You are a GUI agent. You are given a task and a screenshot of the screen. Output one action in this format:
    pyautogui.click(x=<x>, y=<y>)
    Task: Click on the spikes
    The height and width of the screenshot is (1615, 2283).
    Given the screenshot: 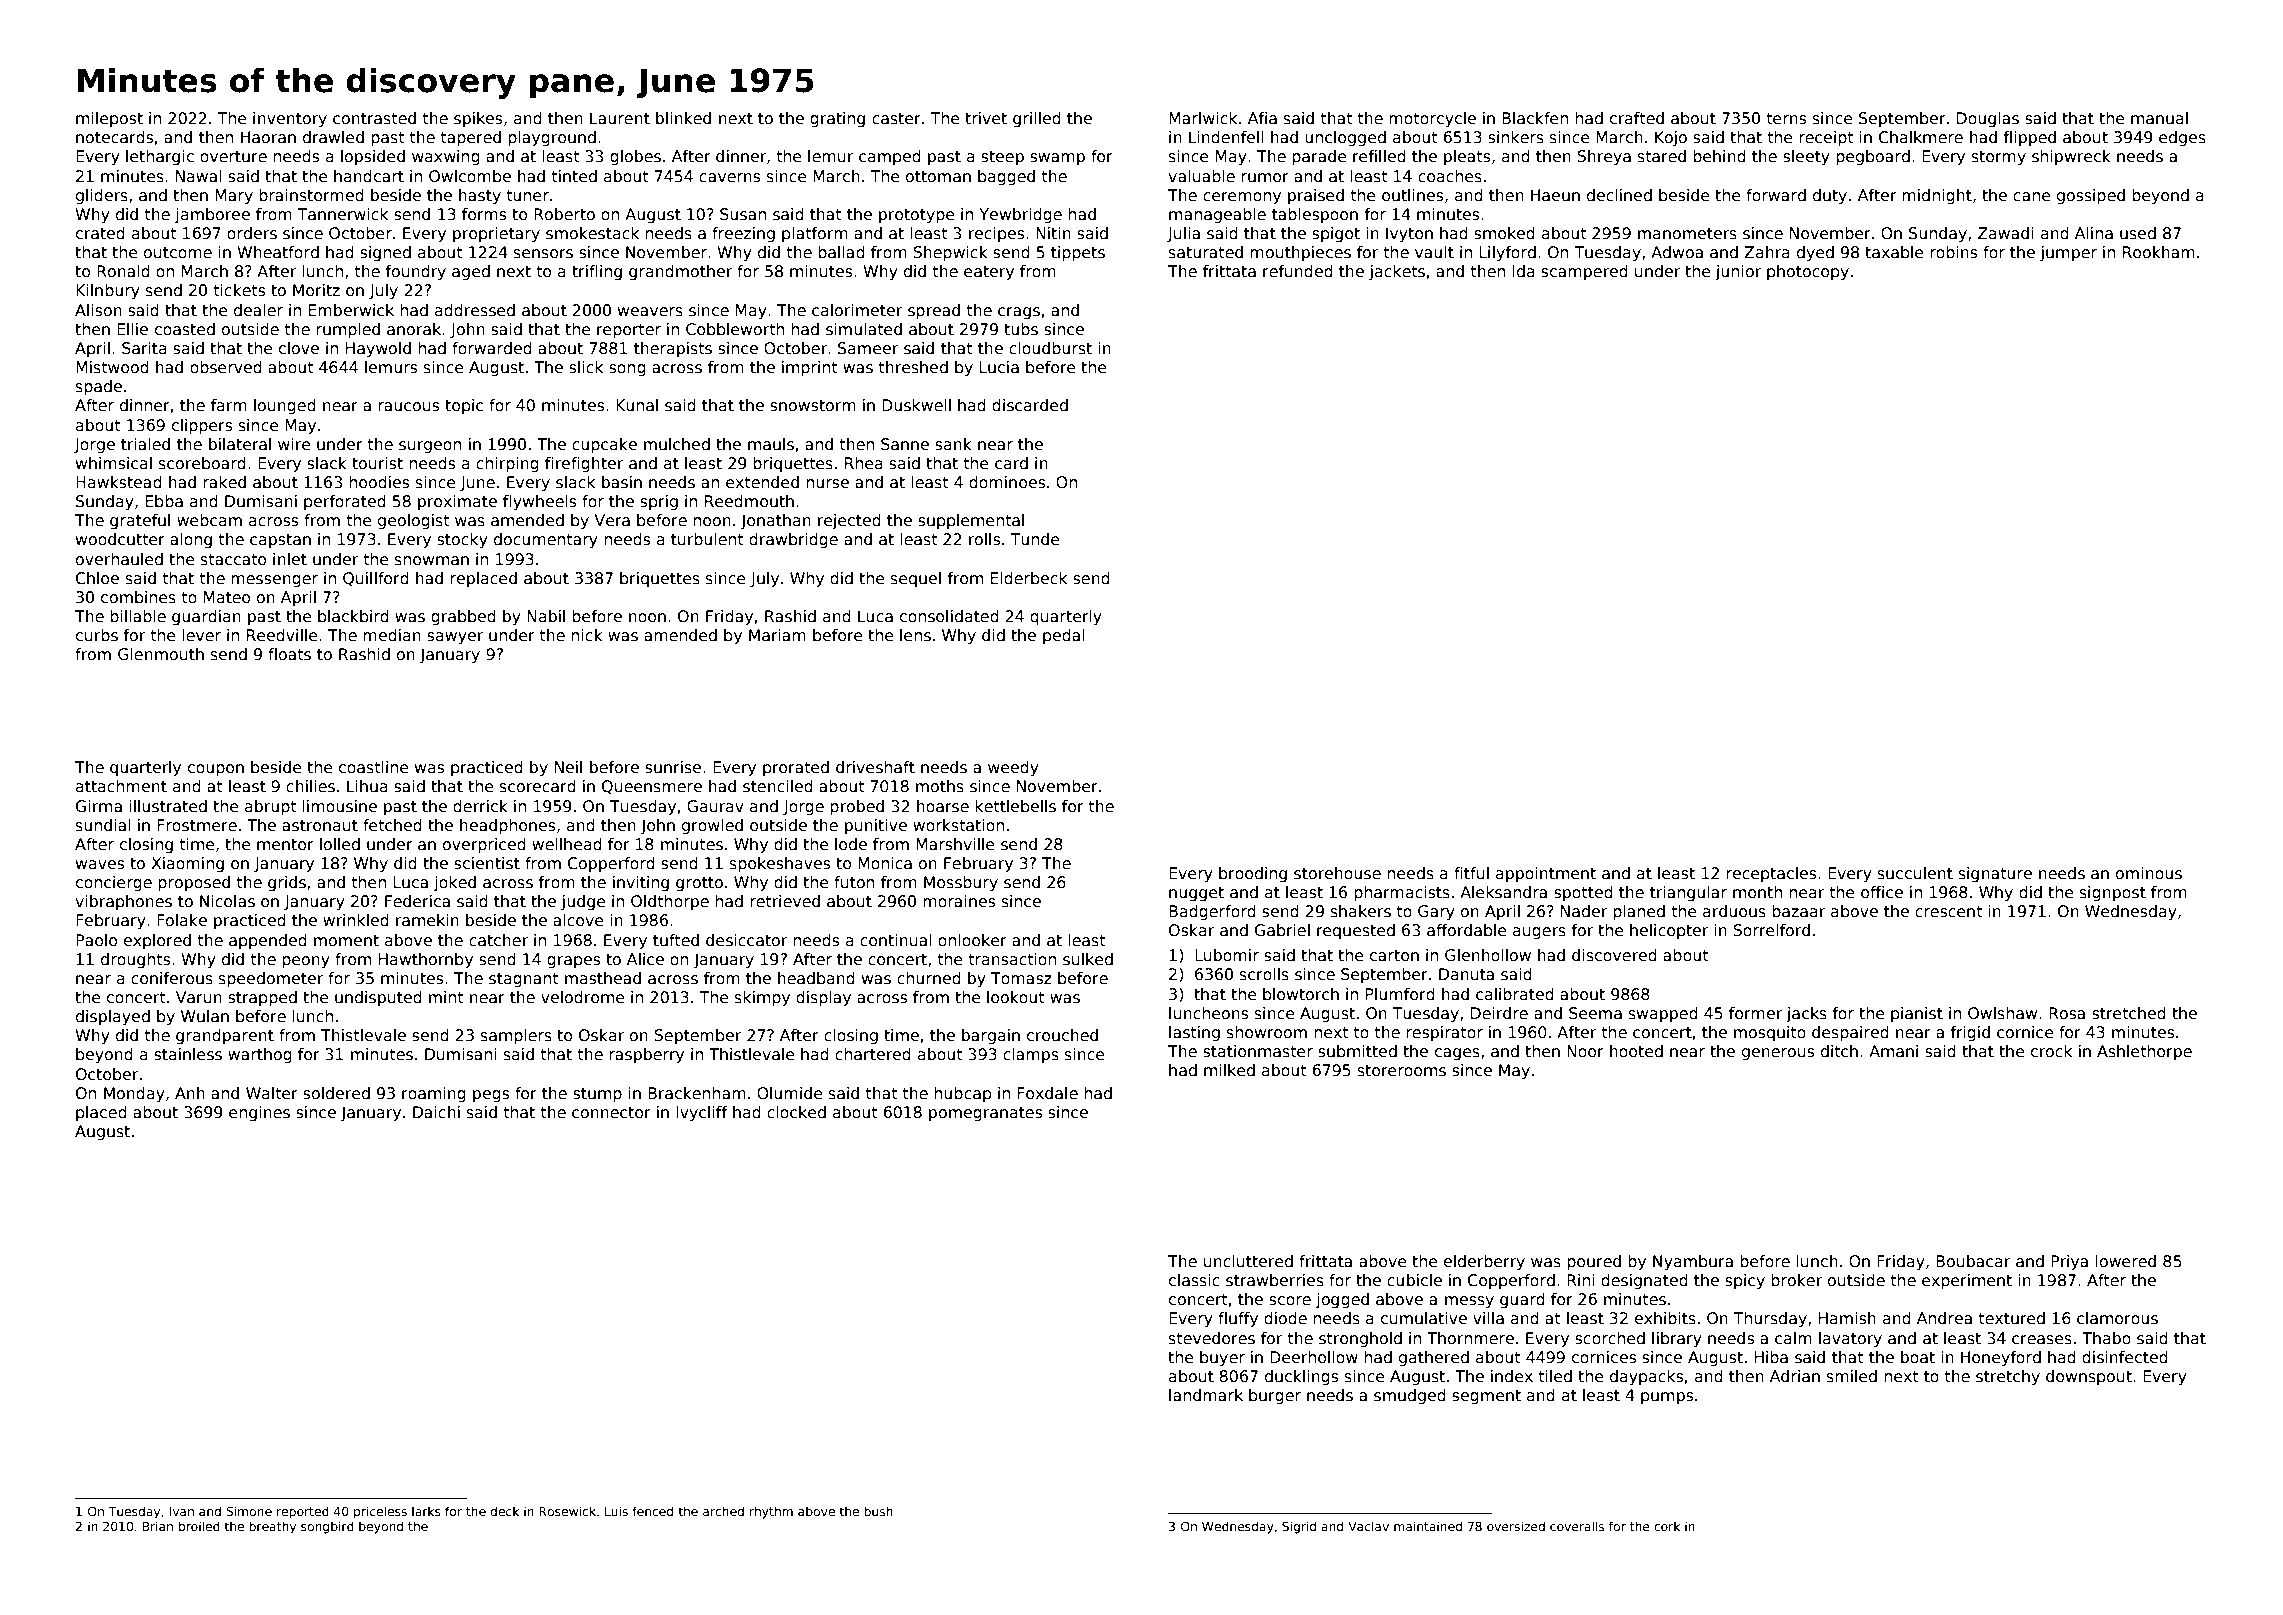 What is the action you would take?
    pyautogui.click(x=478, y=119)
